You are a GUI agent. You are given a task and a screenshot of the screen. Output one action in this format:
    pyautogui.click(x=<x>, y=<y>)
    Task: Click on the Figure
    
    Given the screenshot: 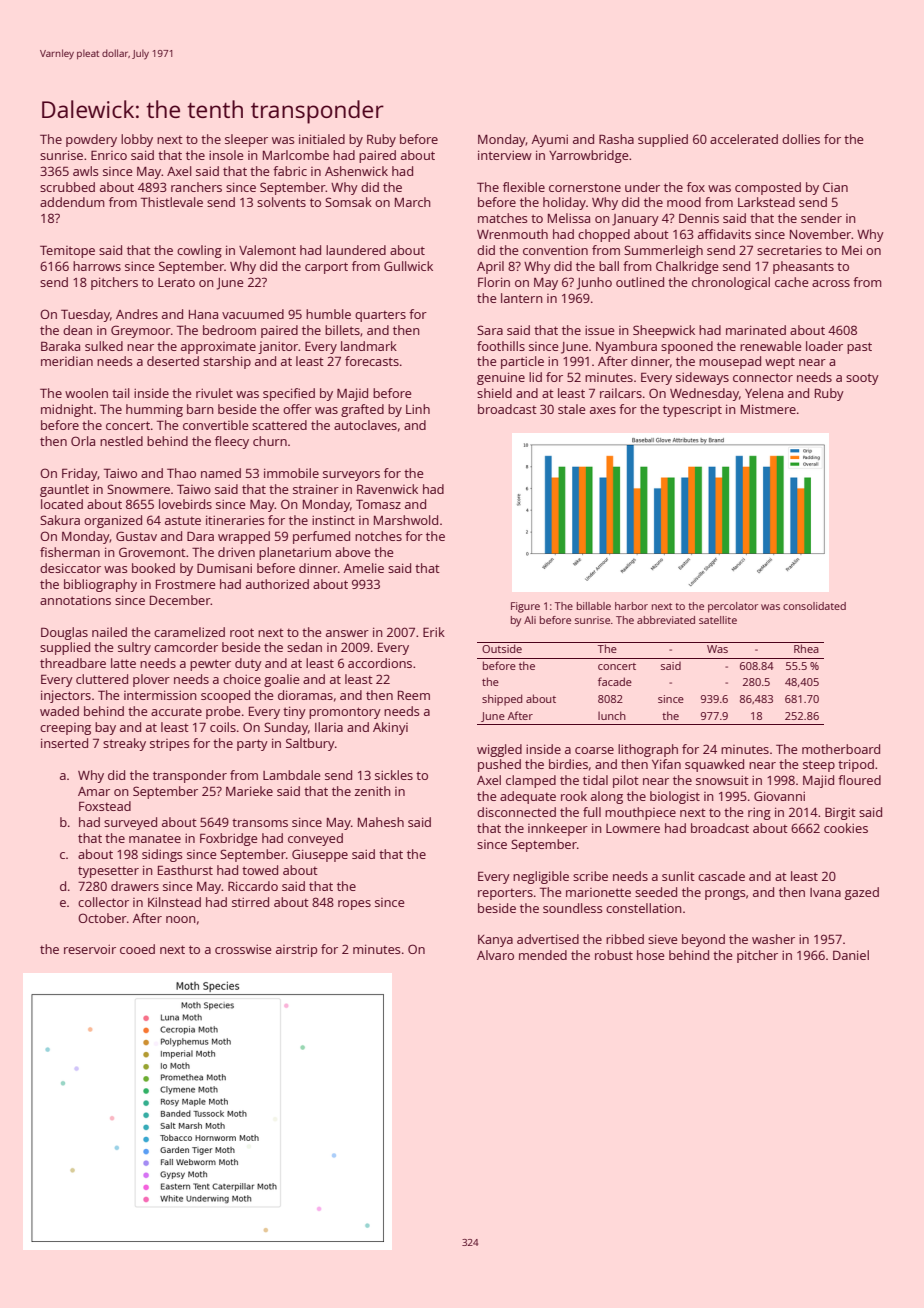 What is the action you would take?
    pyautogui.click(x=525, y=607)
